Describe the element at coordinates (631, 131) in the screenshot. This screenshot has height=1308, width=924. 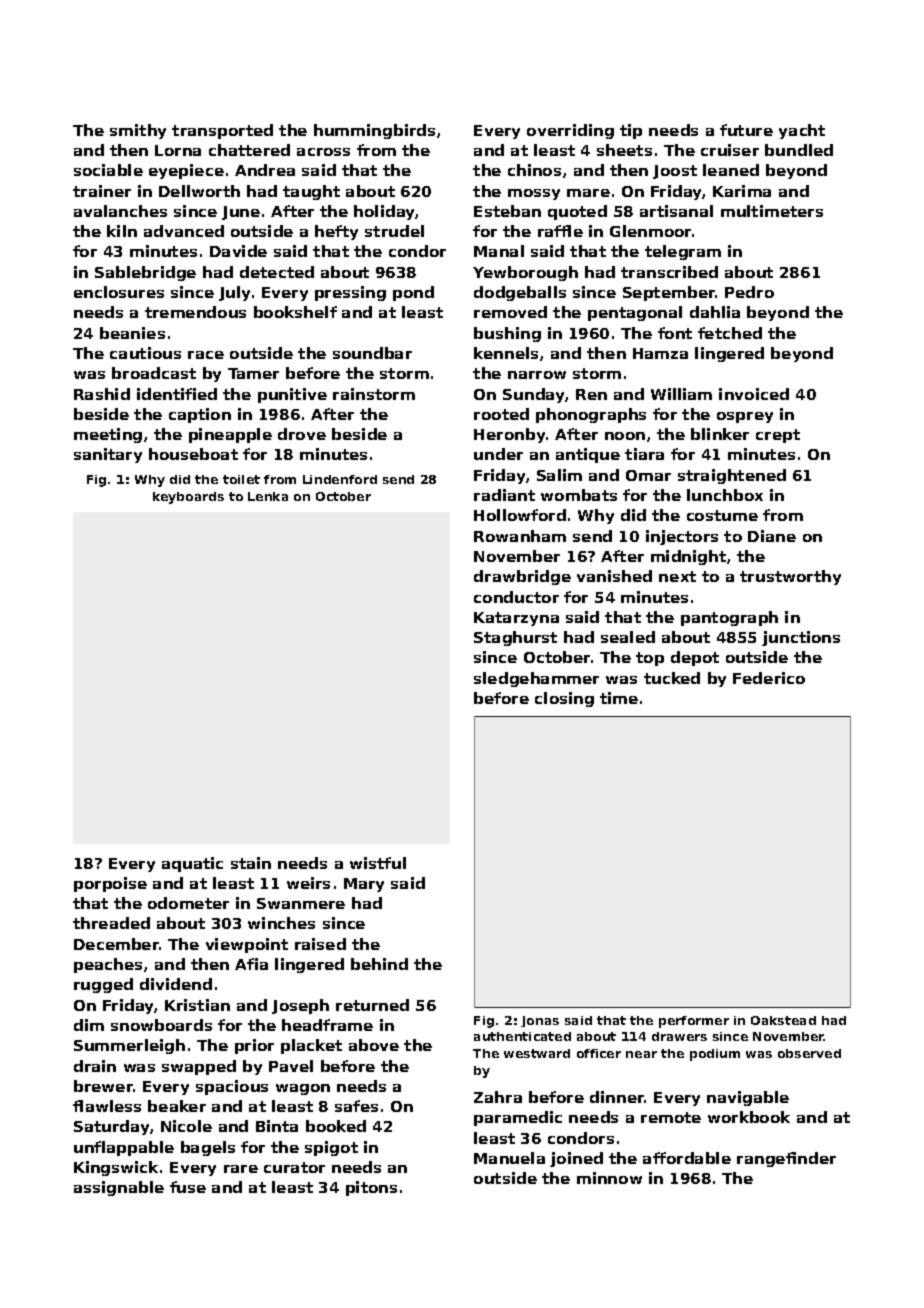
I see `tip` at that location.
